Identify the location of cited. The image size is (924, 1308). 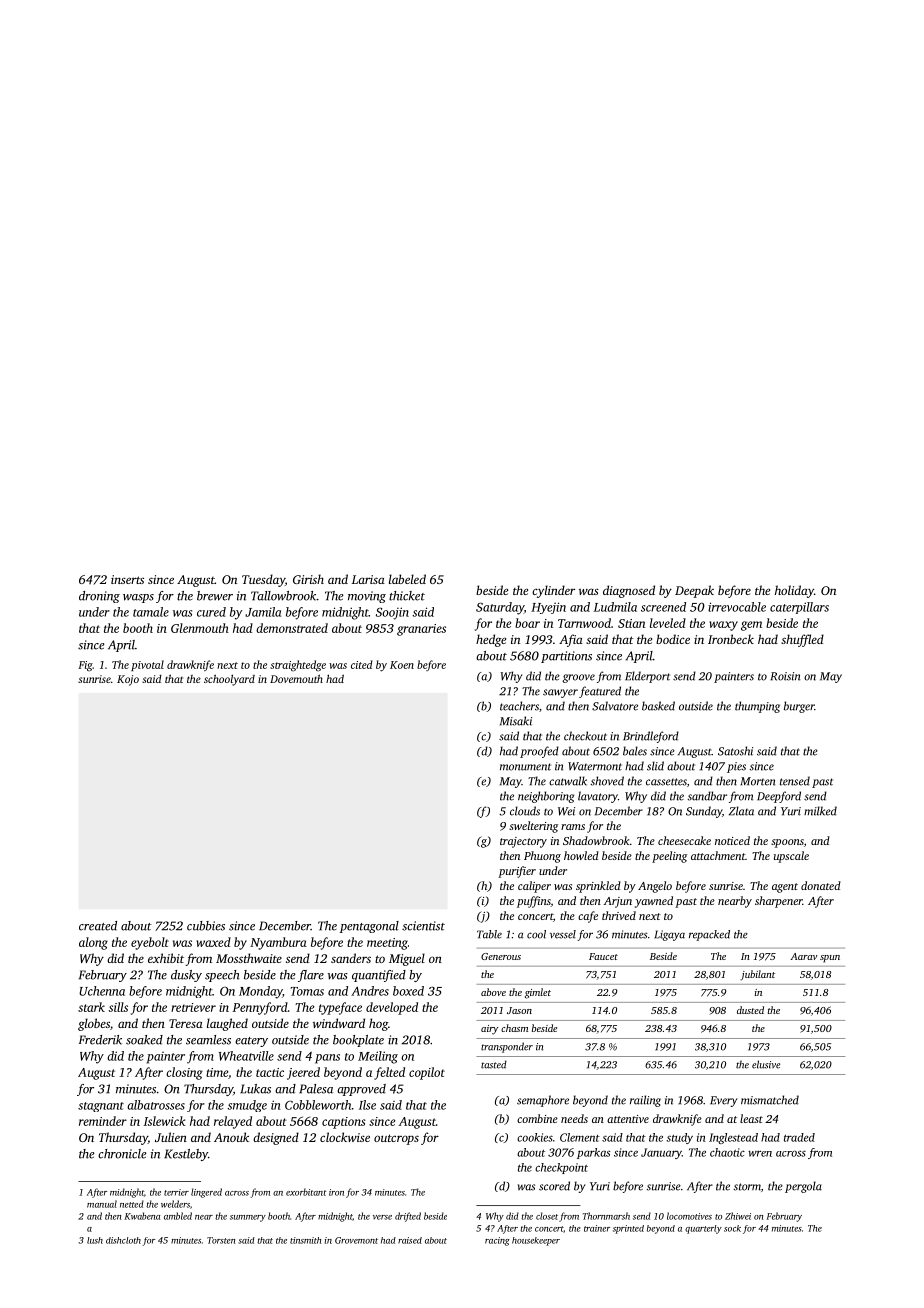
(362, 664).
